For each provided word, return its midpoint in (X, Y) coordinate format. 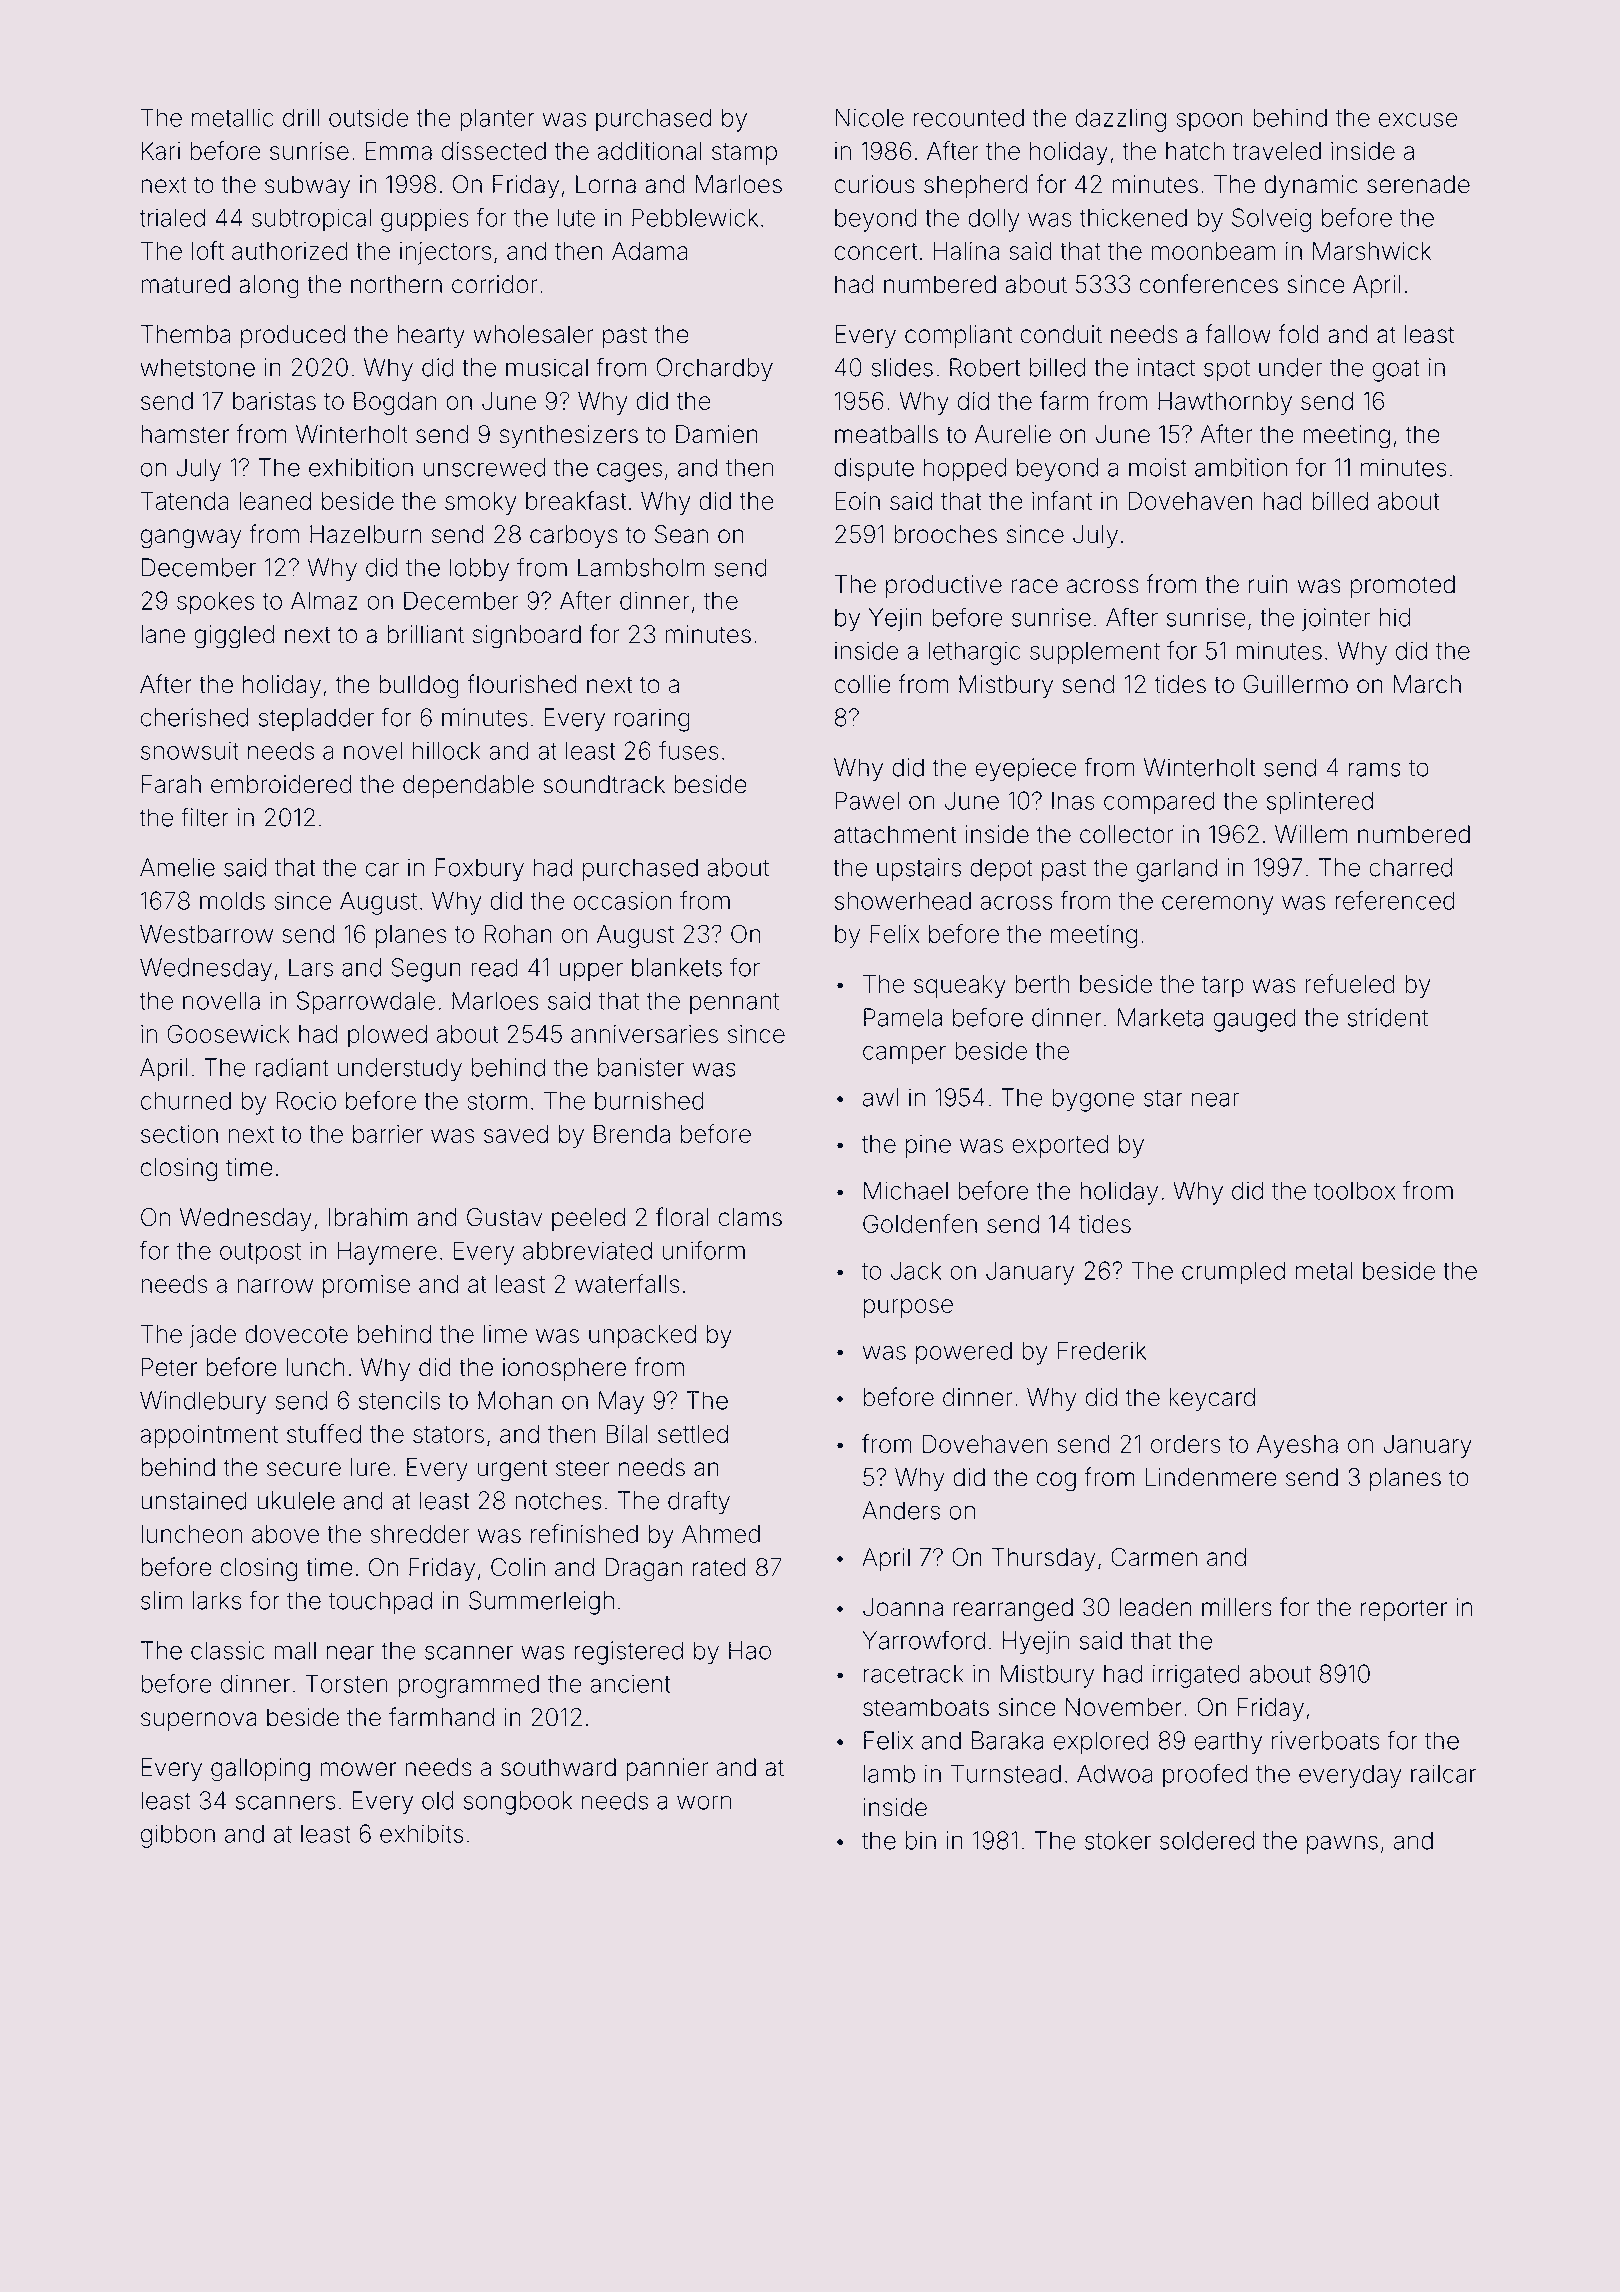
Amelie (177, 867)
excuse (1418, 120)
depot (1001, 869)
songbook (518, 1803)
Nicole (869, 117)
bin (921, 1840)
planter (497, 120)
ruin (1268, 584)
